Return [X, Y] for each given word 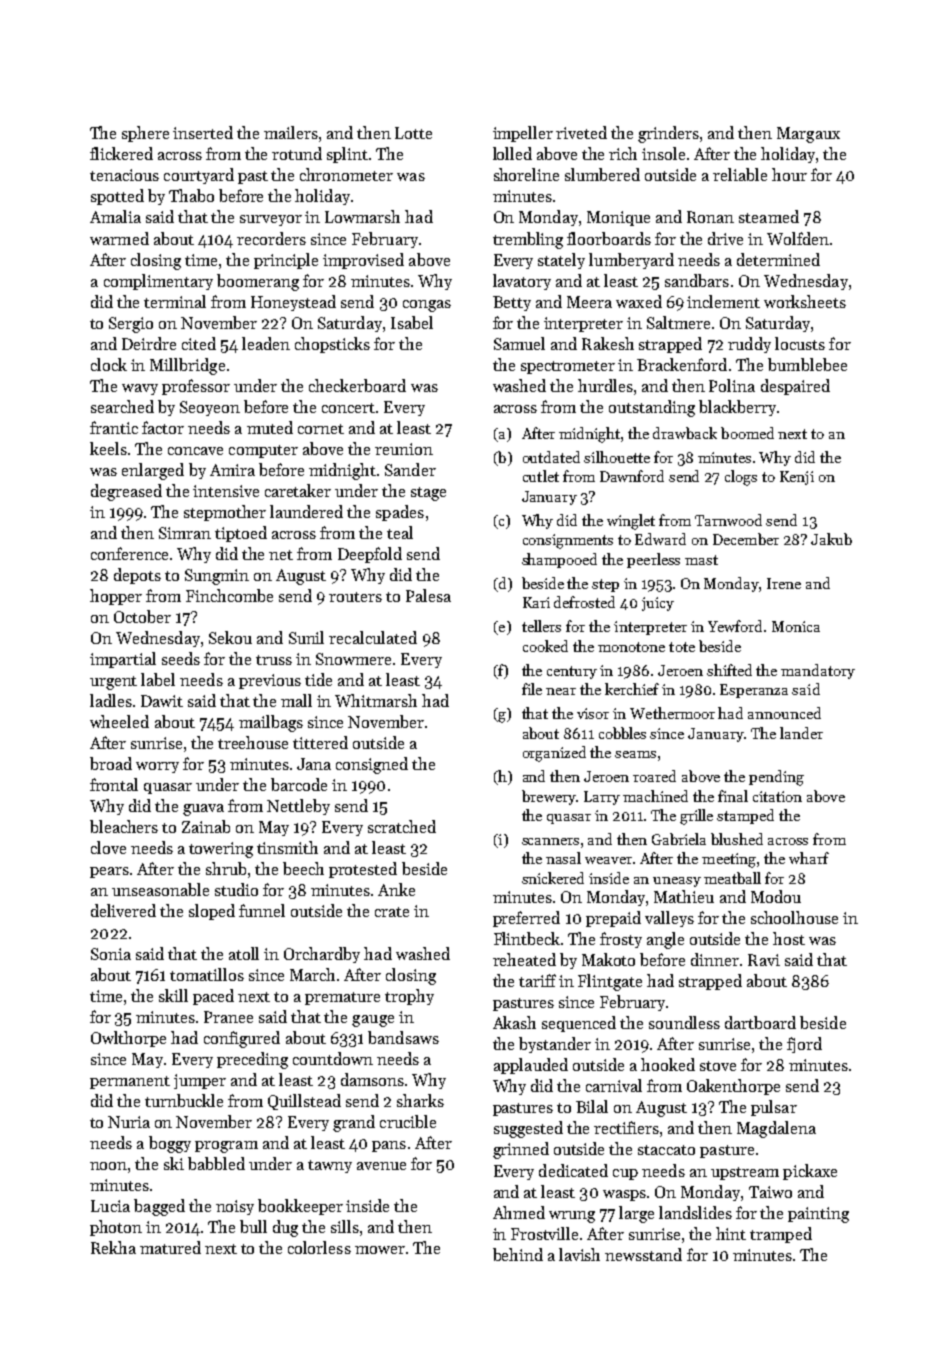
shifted [729, 670]
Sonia [111, 954]
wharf [809, 858]
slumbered [602, 174]
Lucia [110, 1206]
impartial [123, 660]
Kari [536, 602]
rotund [297, 153]
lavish [579, 1254]
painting [818, 1215]
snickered [553, 878]
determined [778, 259]
